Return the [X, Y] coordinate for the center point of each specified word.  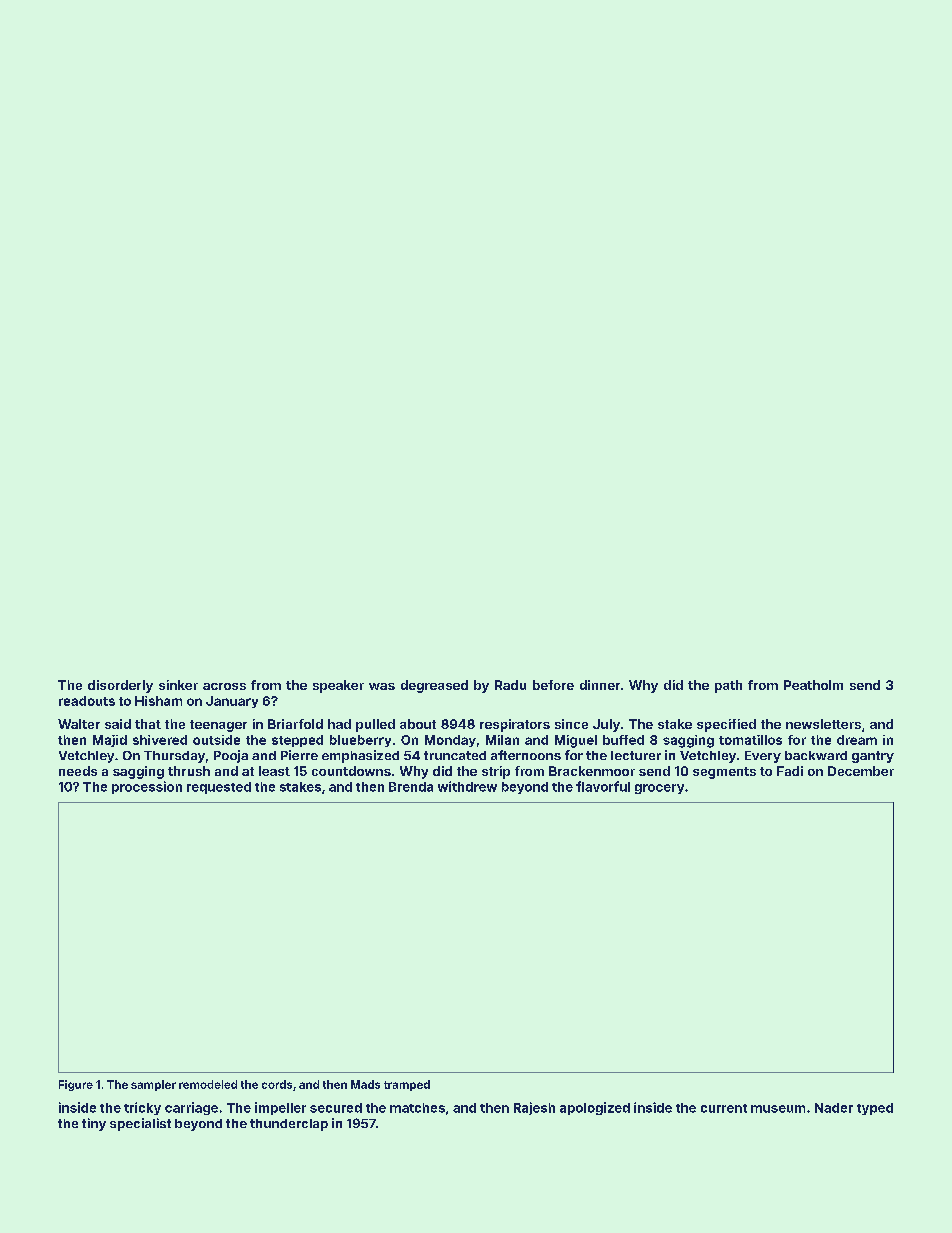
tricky [142, 1108]
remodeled [208, 1084]
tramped [407, 1085]
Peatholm [813, 685]
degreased [434, 686]
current [724, 1108]
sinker [178, 685]
